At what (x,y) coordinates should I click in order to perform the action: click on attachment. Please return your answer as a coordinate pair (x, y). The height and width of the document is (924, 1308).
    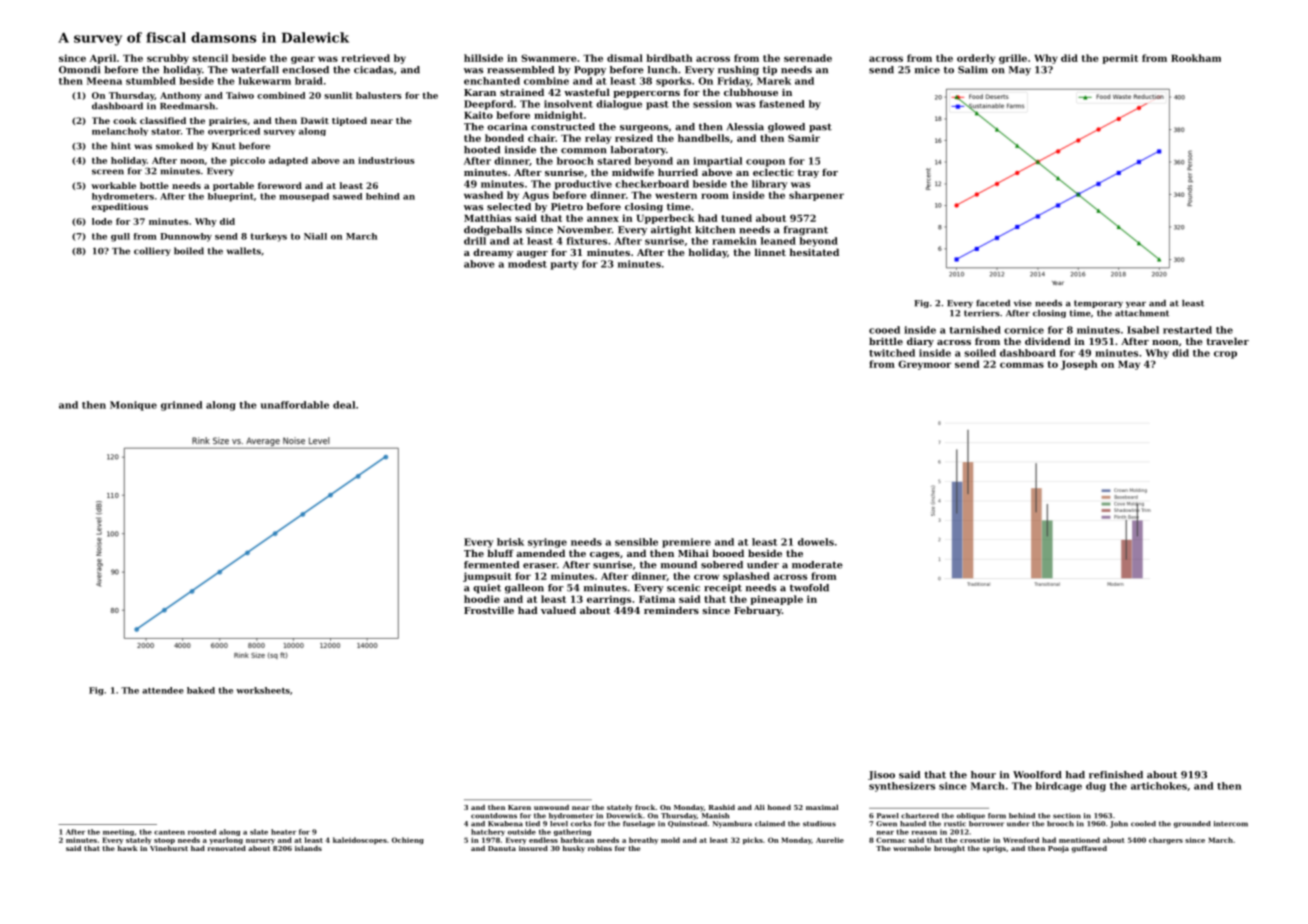
    Looking at the image, I should click on (1142, 313).
